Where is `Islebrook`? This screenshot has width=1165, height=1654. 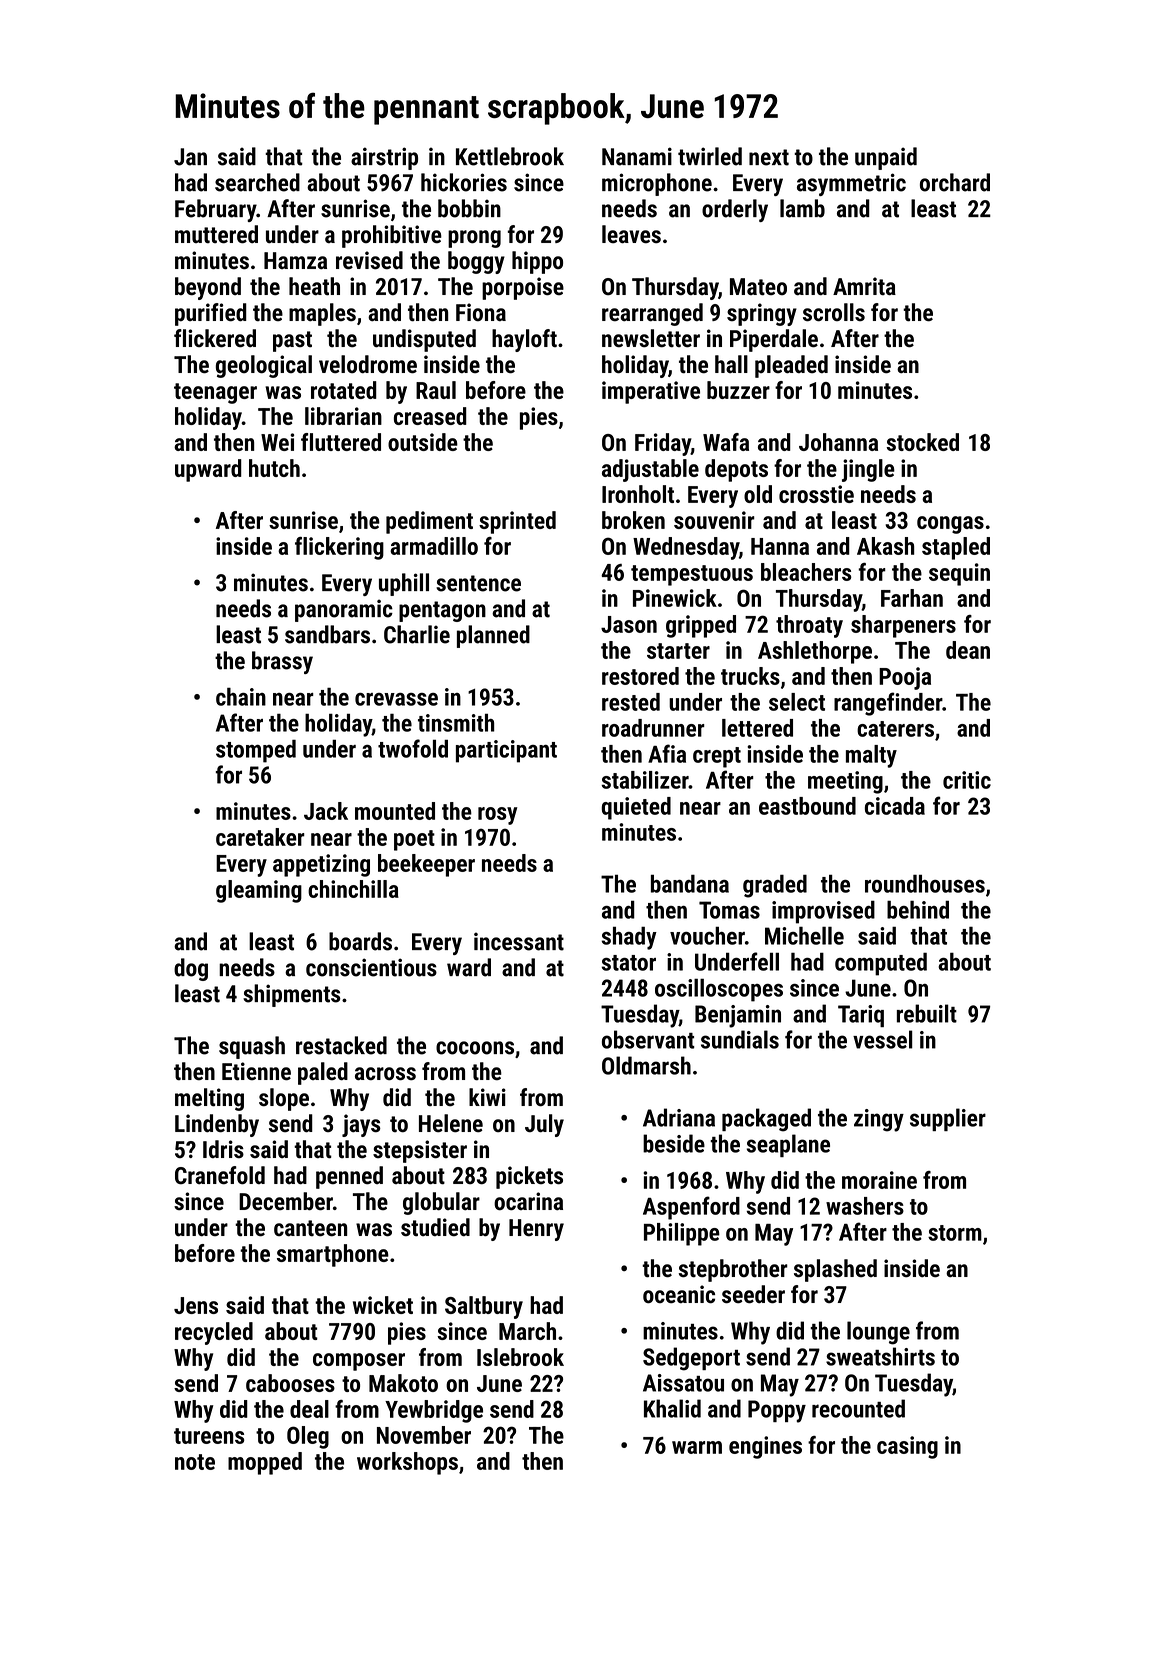 Islebrook is located at coordinates (520, 1357).
